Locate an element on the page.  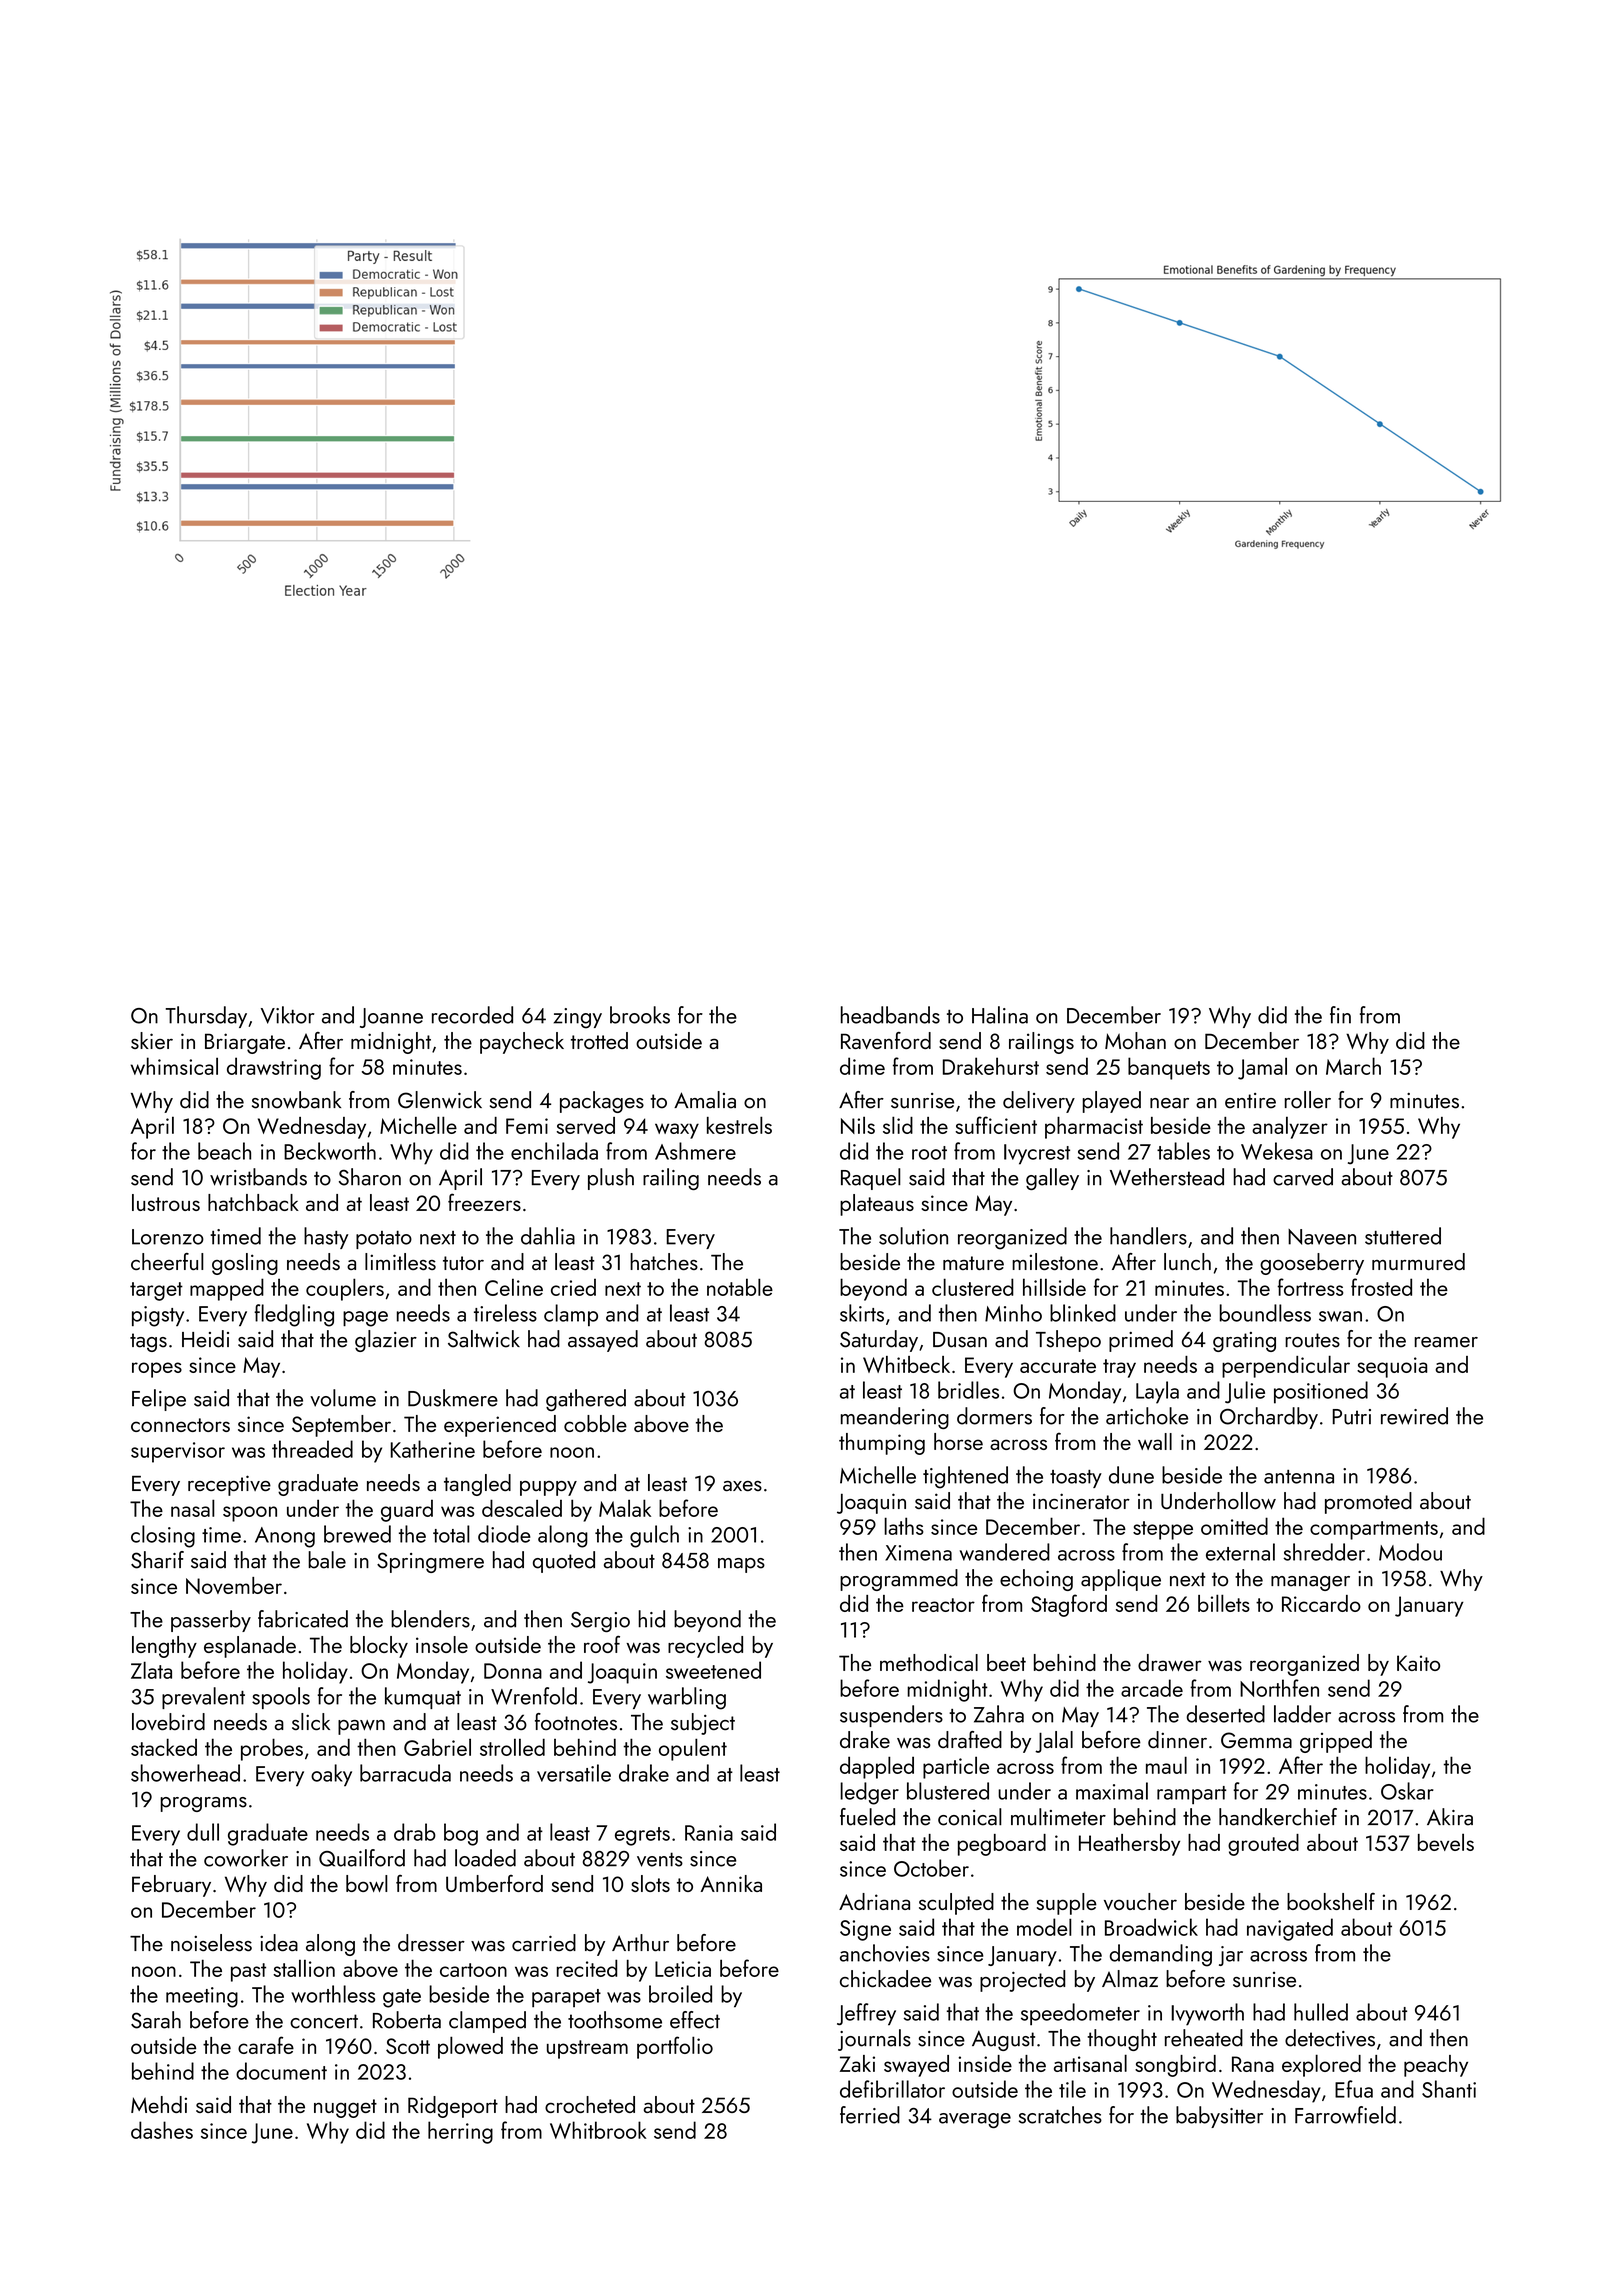
roller is located at coordinates (1308, 1100).
